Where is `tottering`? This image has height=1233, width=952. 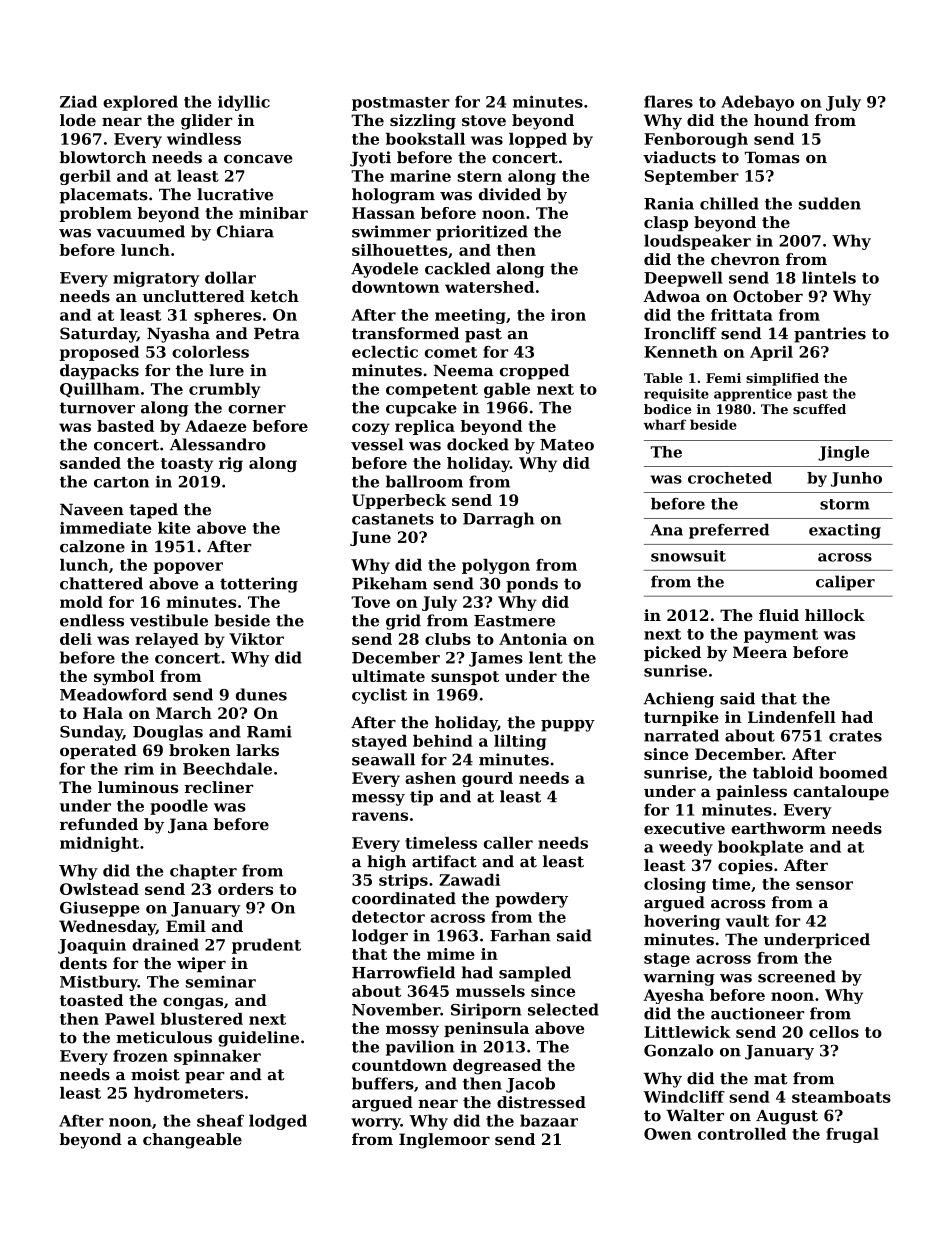 tottering is located at coordinates (259, 585).
